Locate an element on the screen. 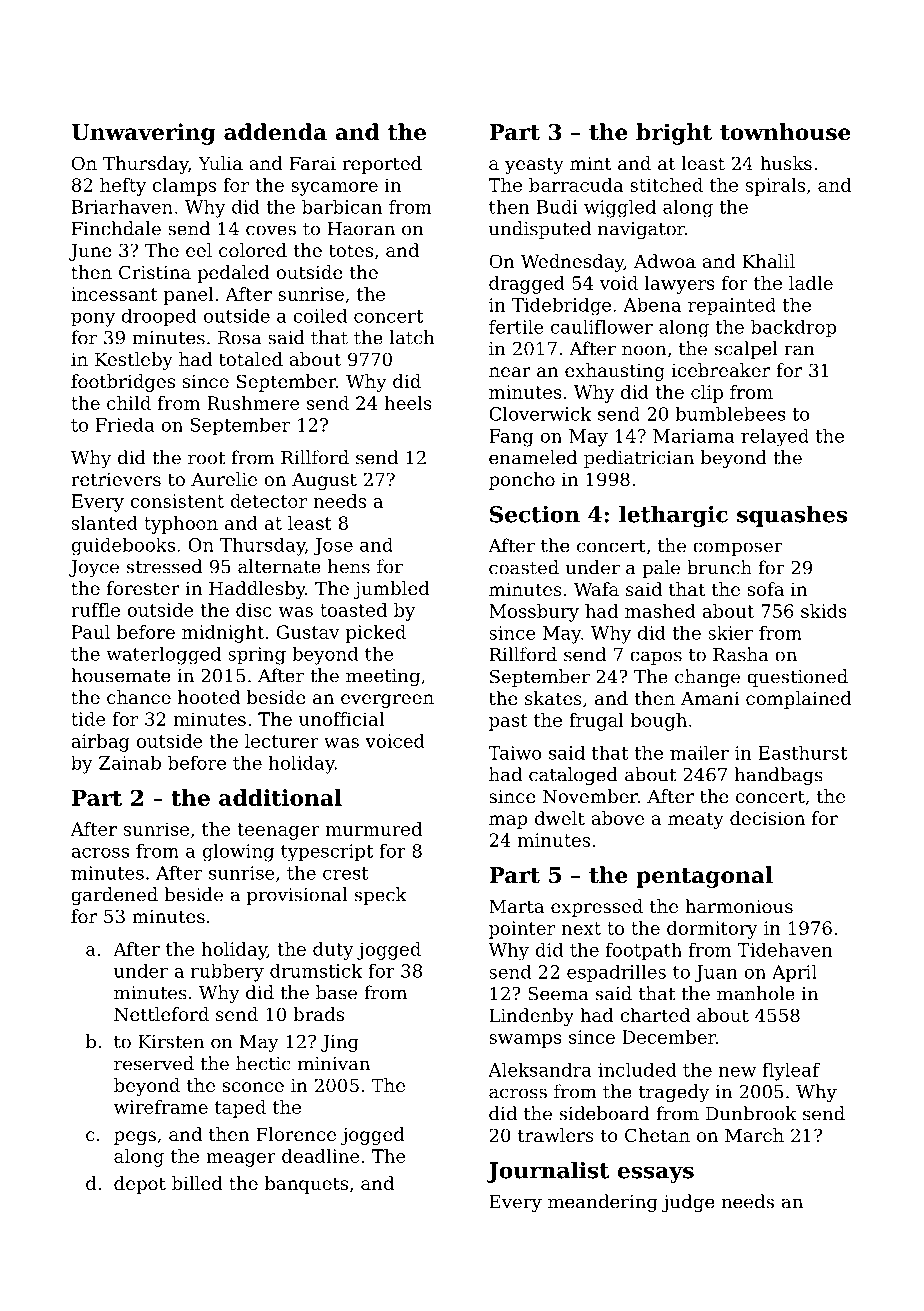  lecturer is located at coordinates (282, 741).
